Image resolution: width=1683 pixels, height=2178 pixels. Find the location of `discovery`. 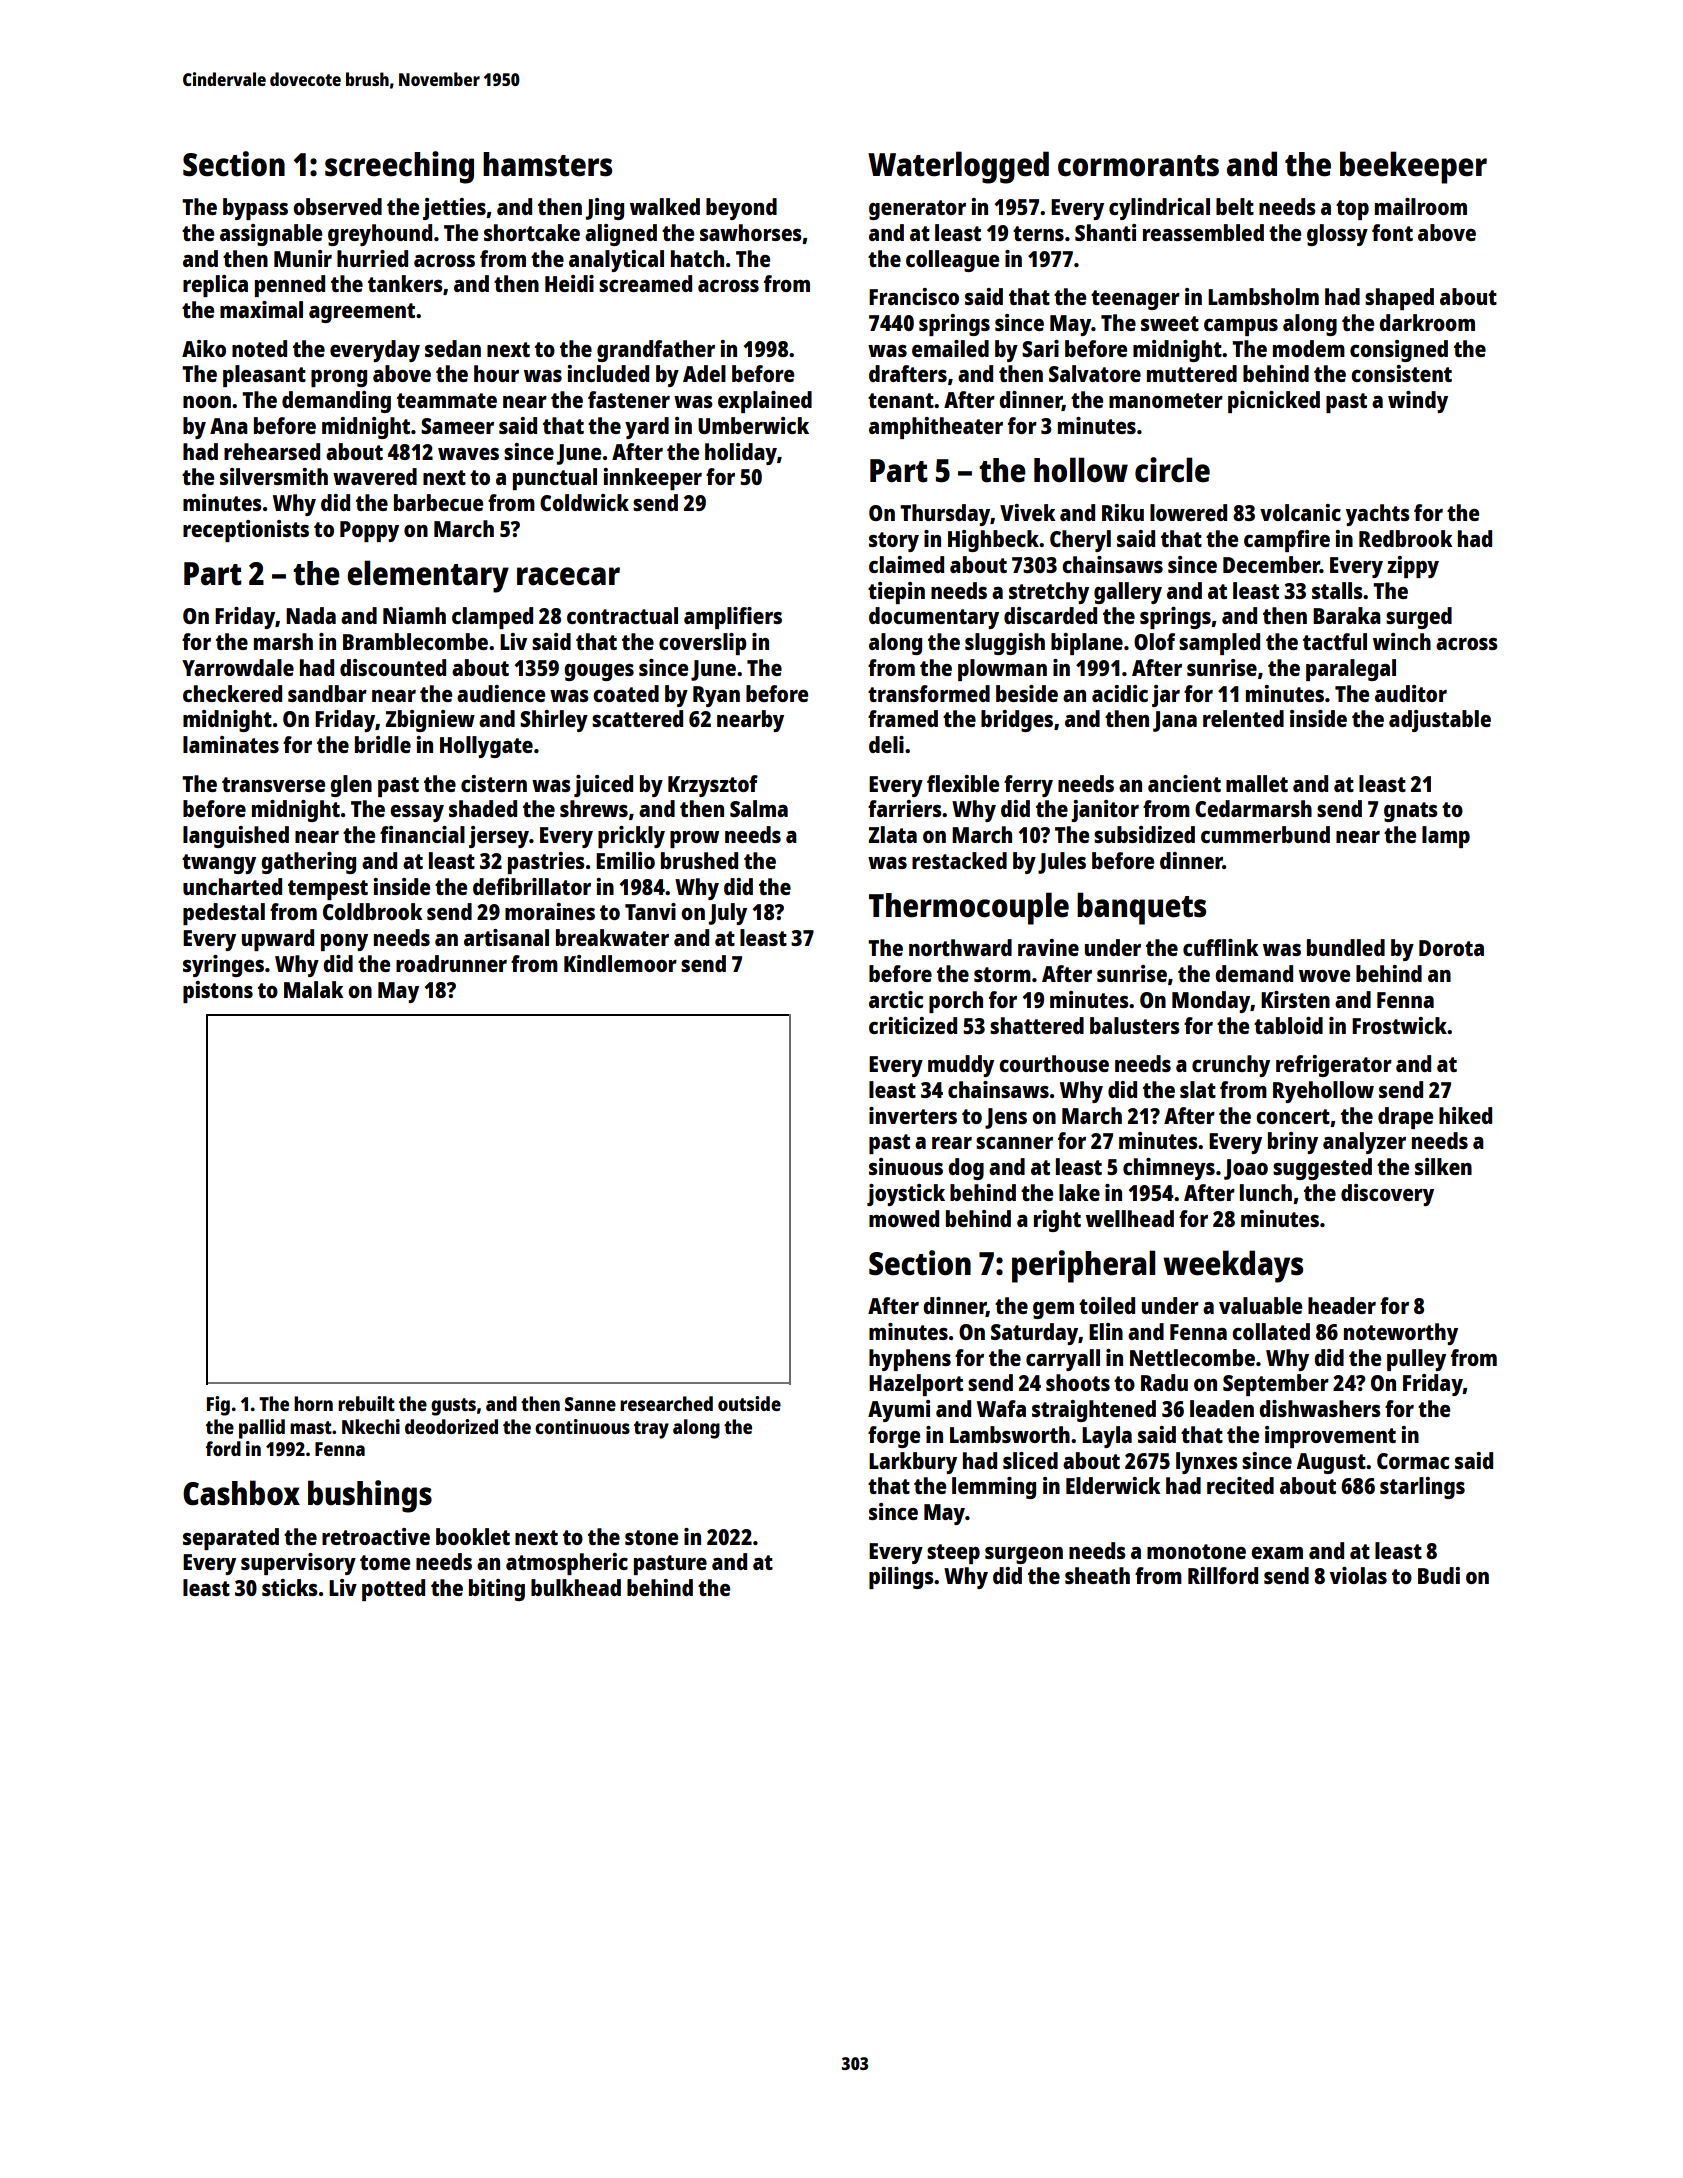

discovery is located at coordinates (1387, 1195).
